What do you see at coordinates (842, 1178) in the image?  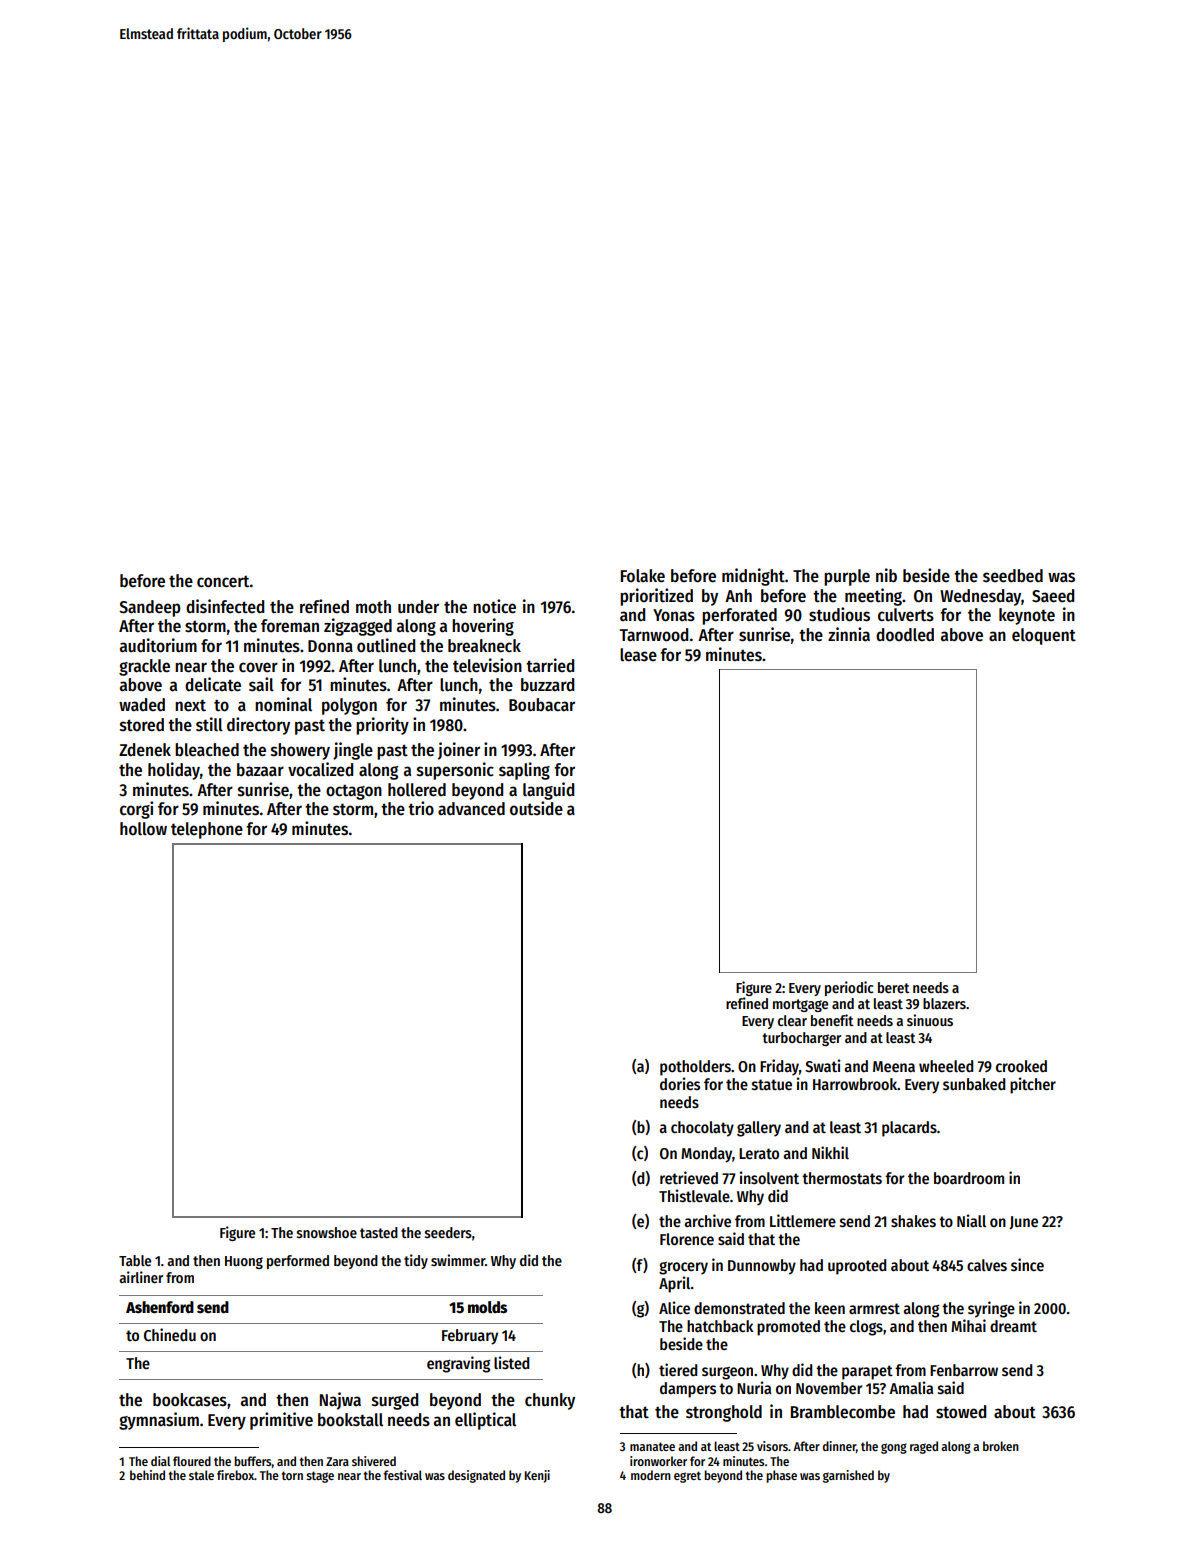 I see `thermostats` at bounding box center [842, 1178].
